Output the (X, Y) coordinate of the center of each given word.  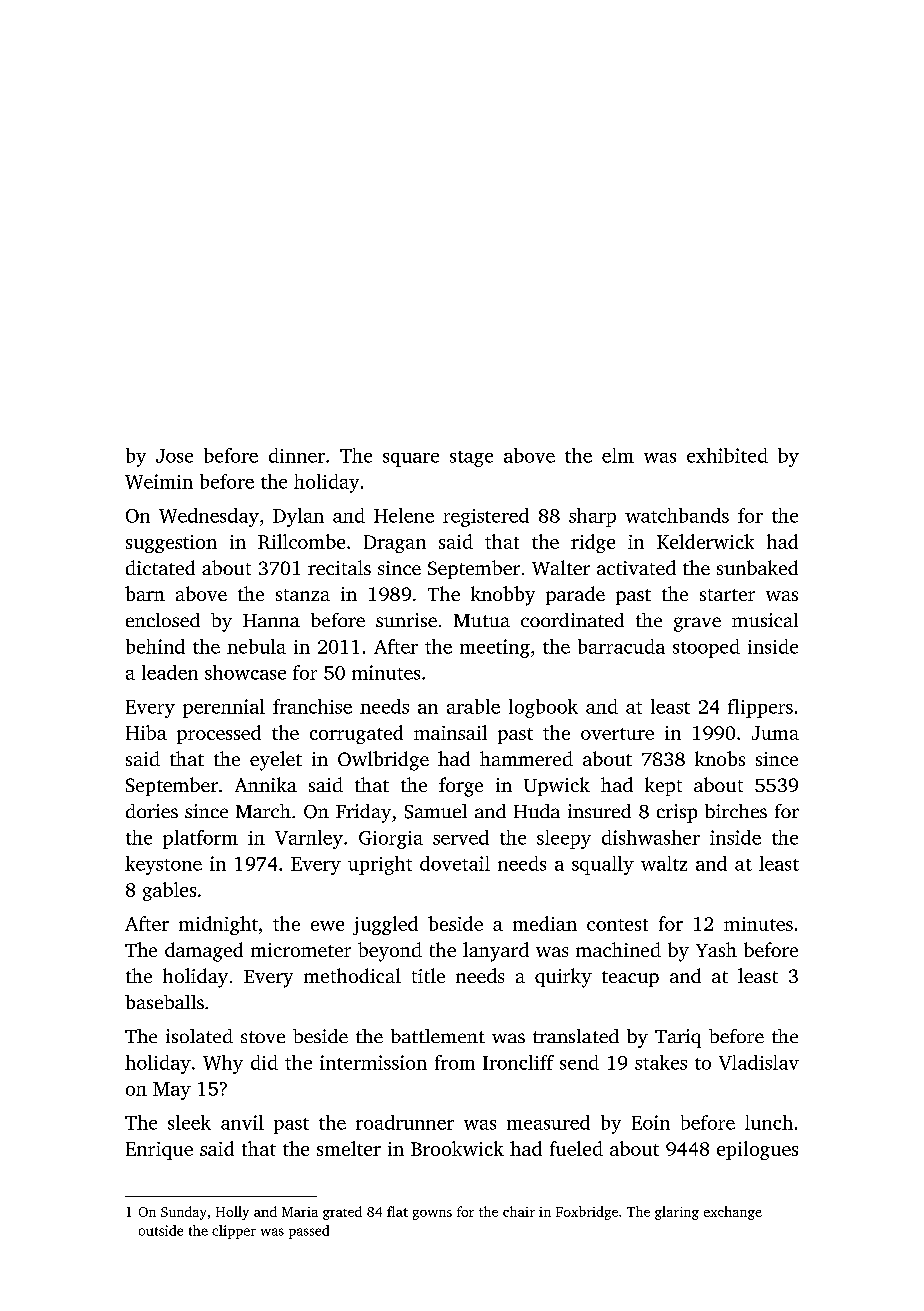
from (455, 1062)
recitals (339, 567)
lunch (769, 1122)
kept (663, 786)
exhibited (727, 455)
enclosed (163, 620)
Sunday (183, 1213)
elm (618, 455)
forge (461, 787)
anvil (242, 1122)
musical (765, 620)
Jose (174, 456)
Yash (716, 949)
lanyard (496, 952)
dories (152, 811)
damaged (204, 952)
